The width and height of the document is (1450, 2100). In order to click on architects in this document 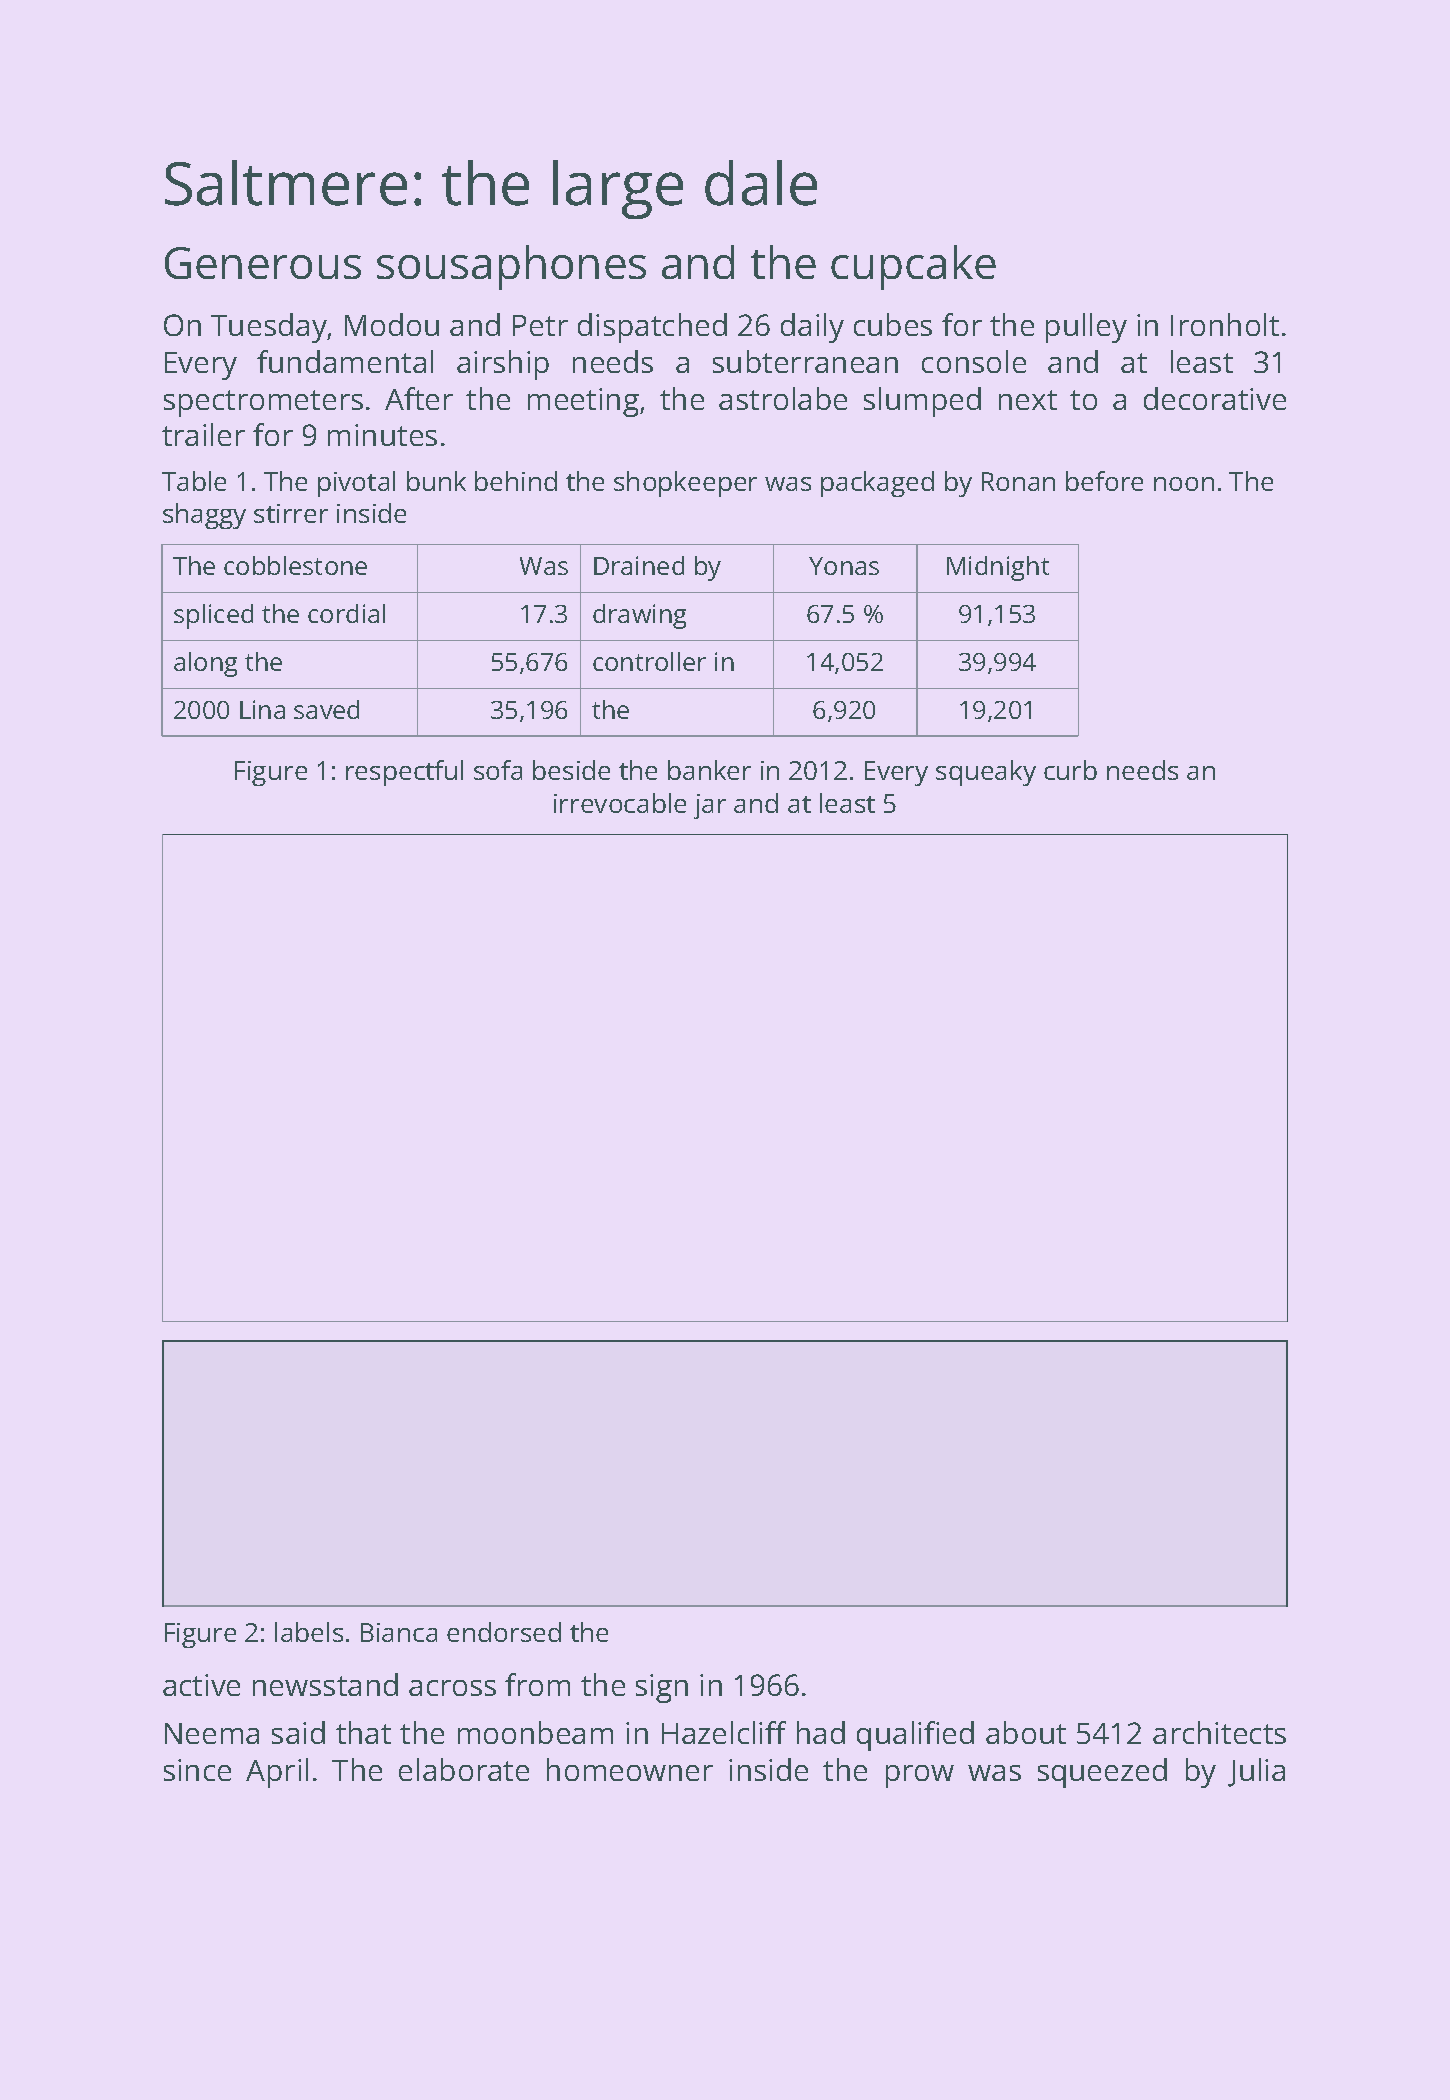, I will do `click(1219, 1732)`.
